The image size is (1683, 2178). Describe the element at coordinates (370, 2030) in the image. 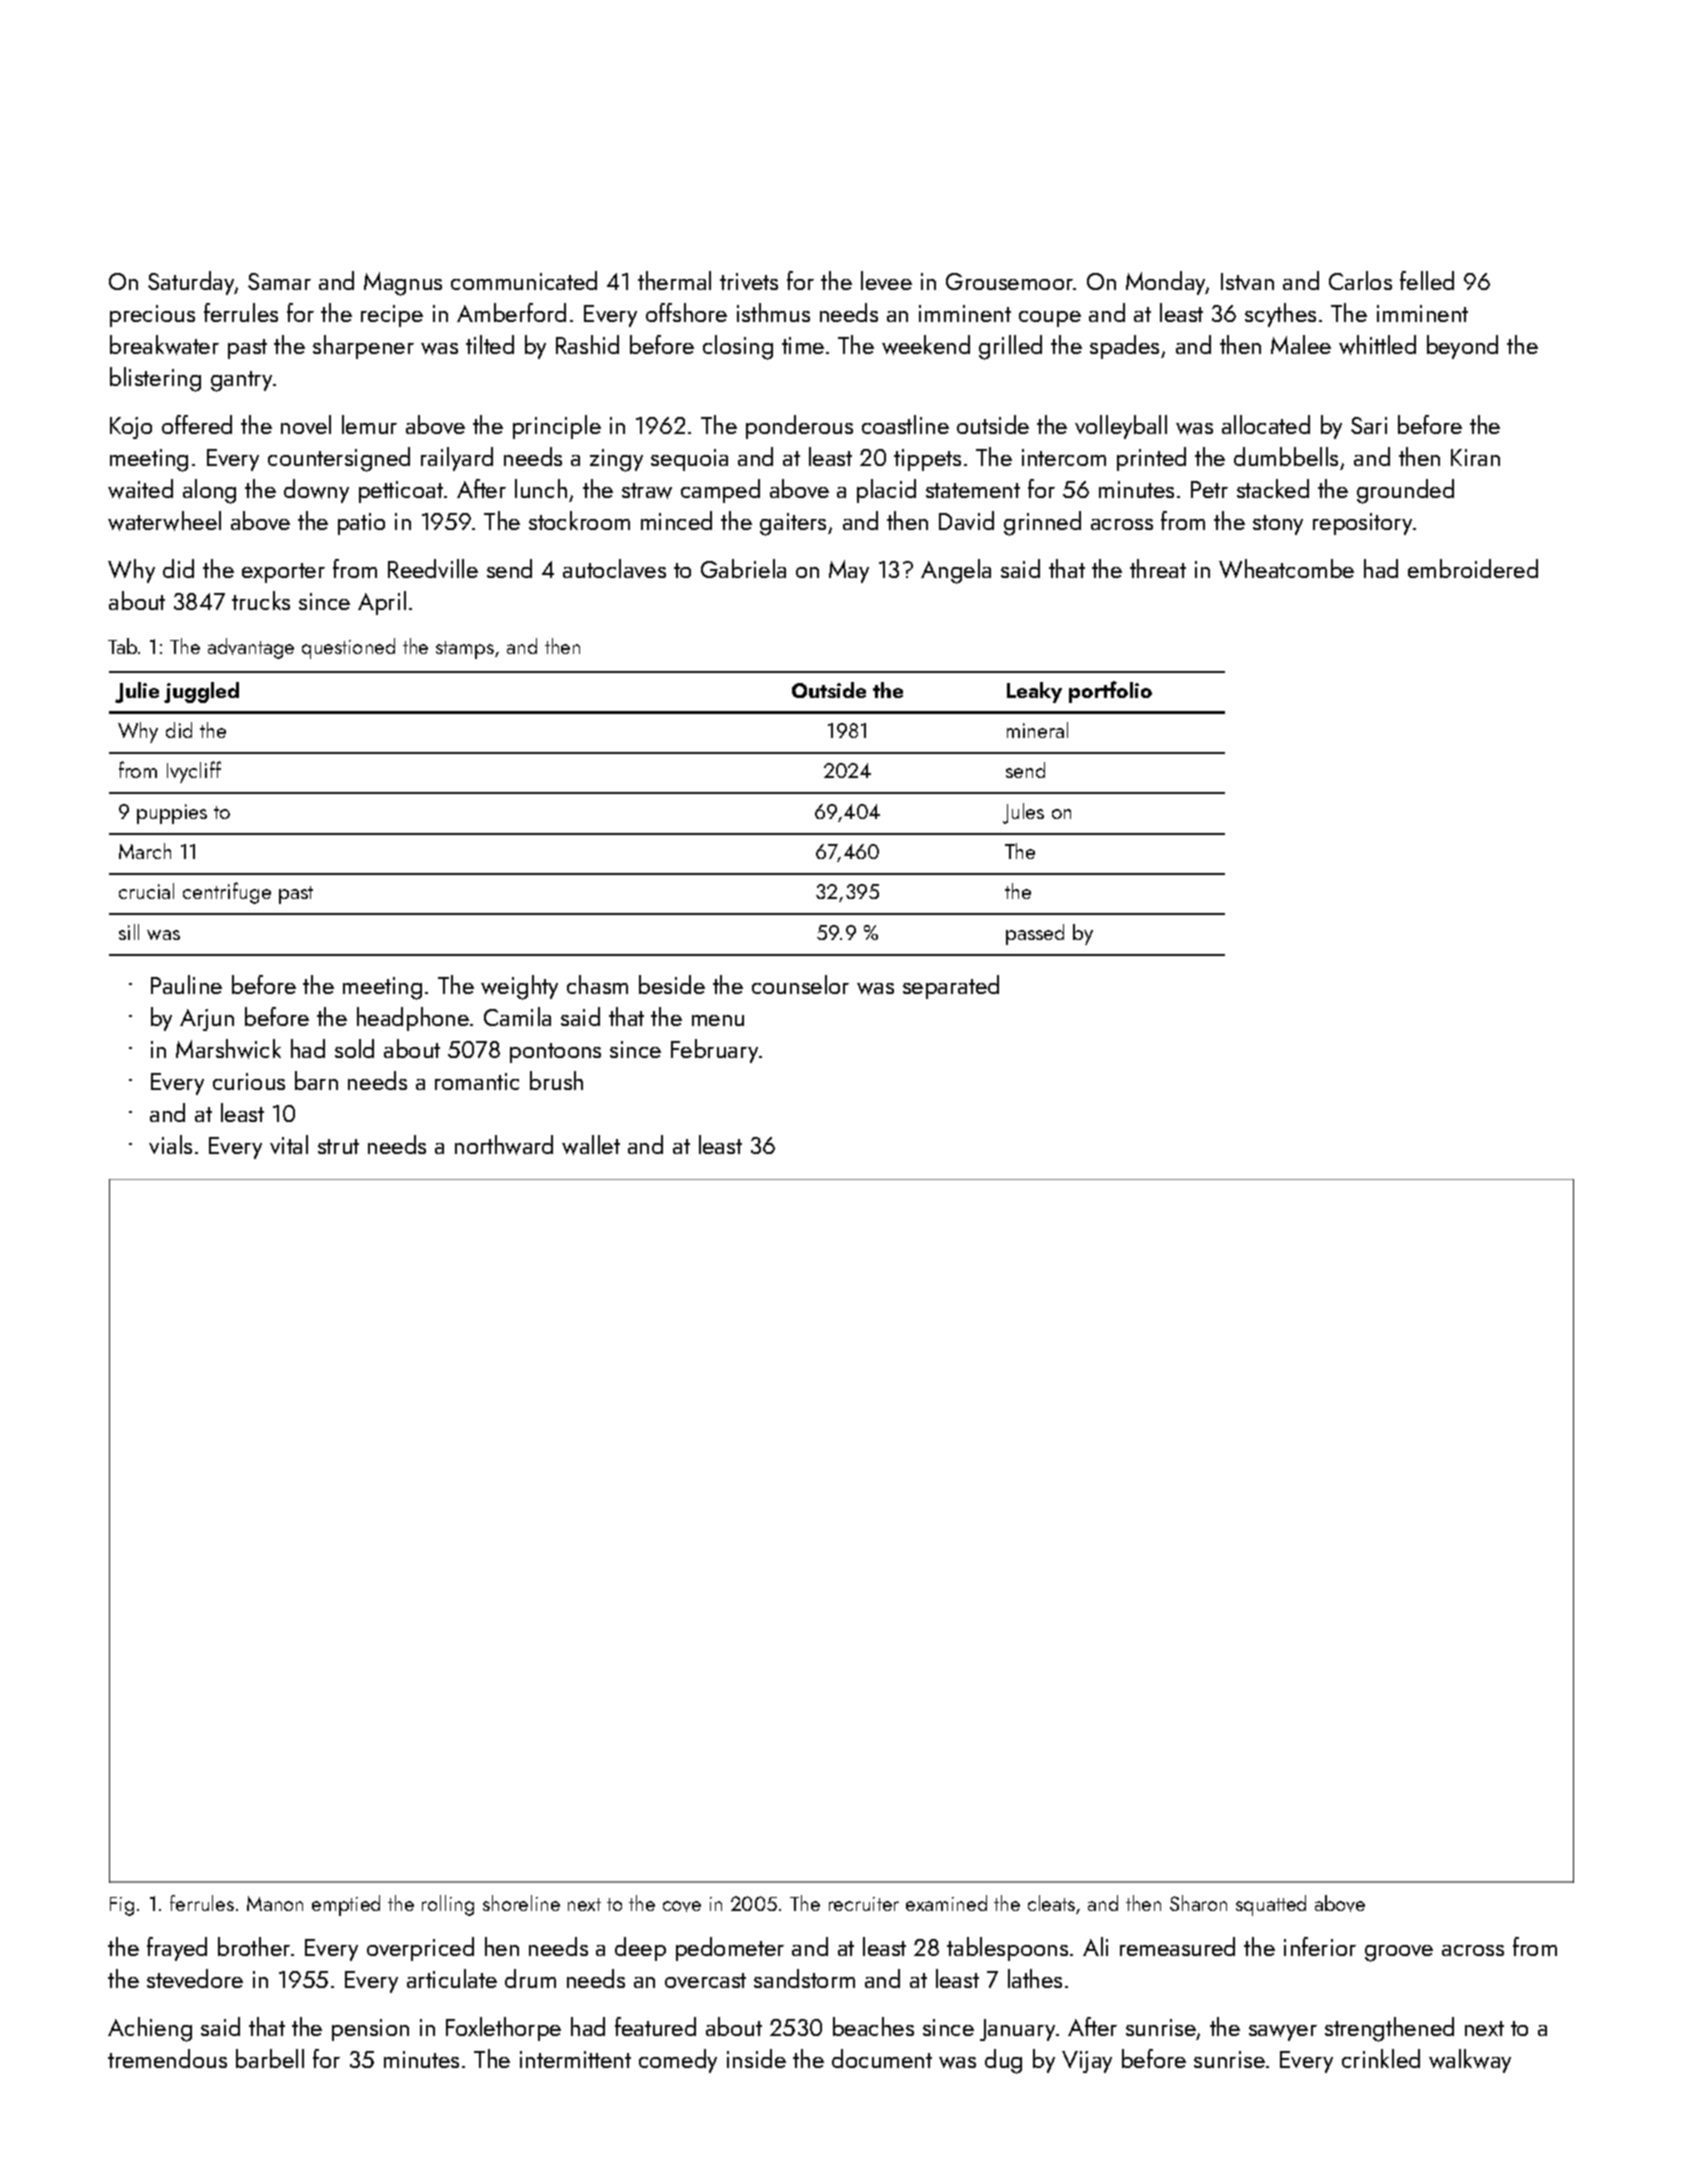

I see `pension` at that location.
